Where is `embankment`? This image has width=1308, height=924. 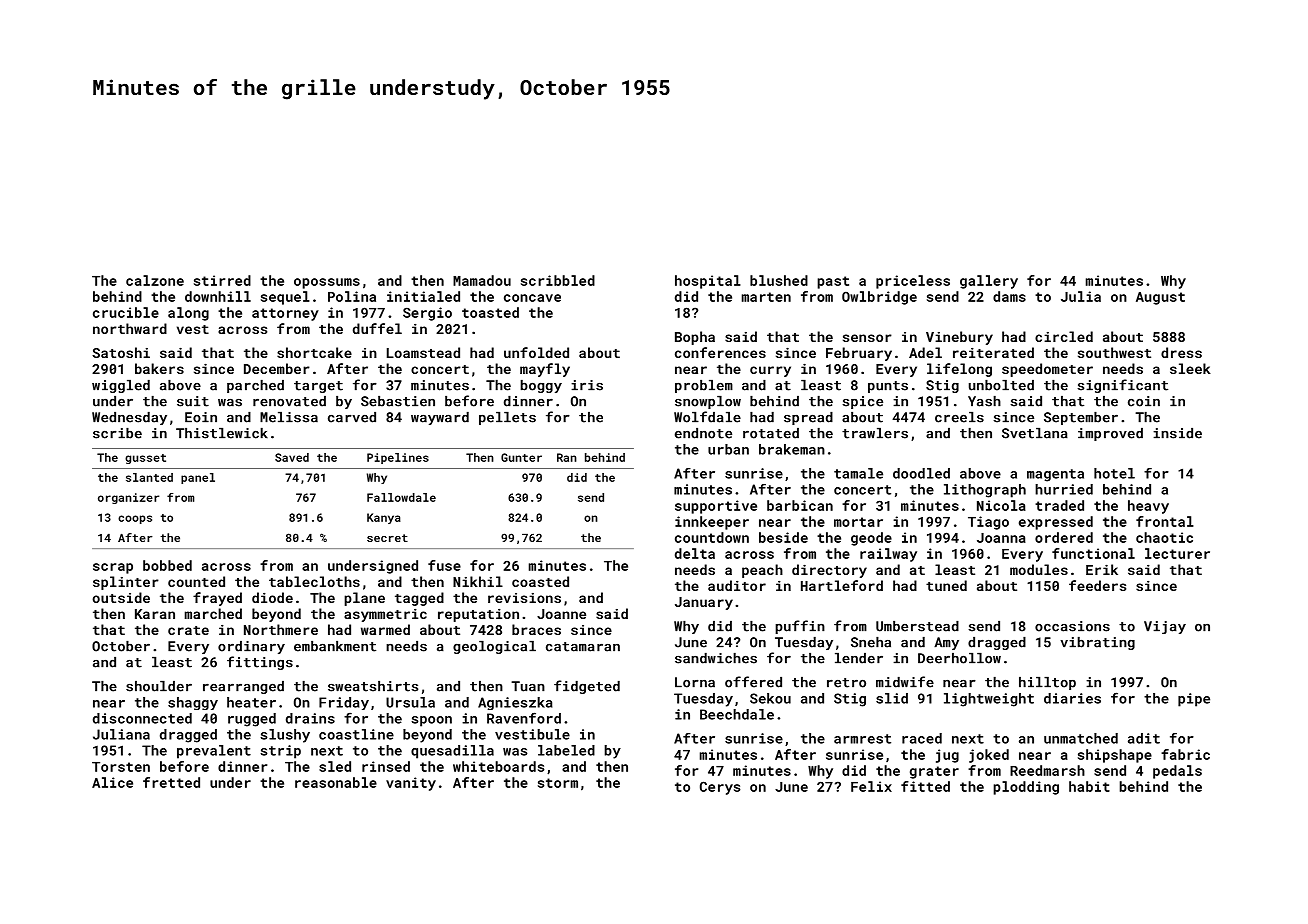
embankment is located at coordinates (335, 646).
